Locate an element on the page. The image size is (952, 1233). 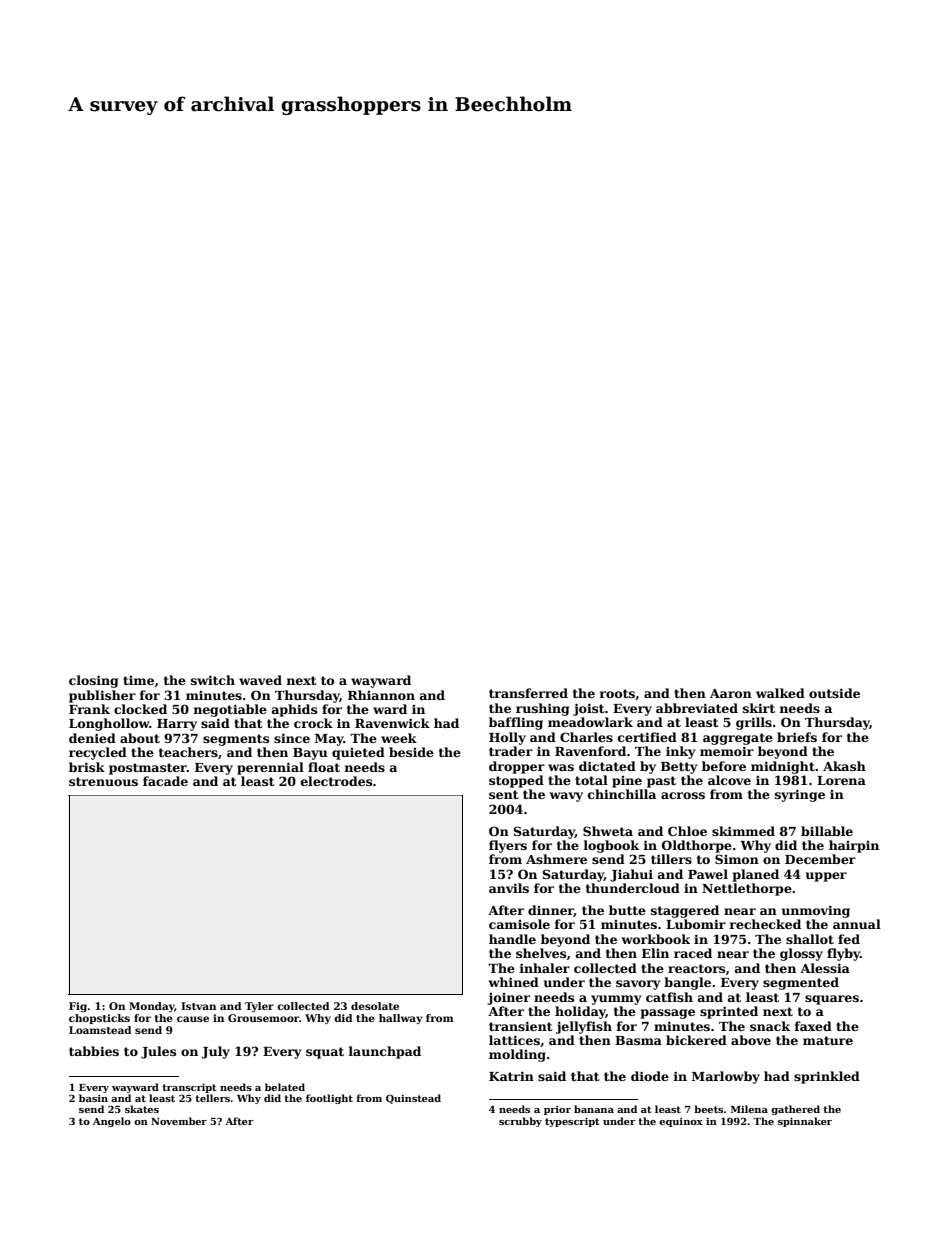
waved is located at coordinates (260, 680).
